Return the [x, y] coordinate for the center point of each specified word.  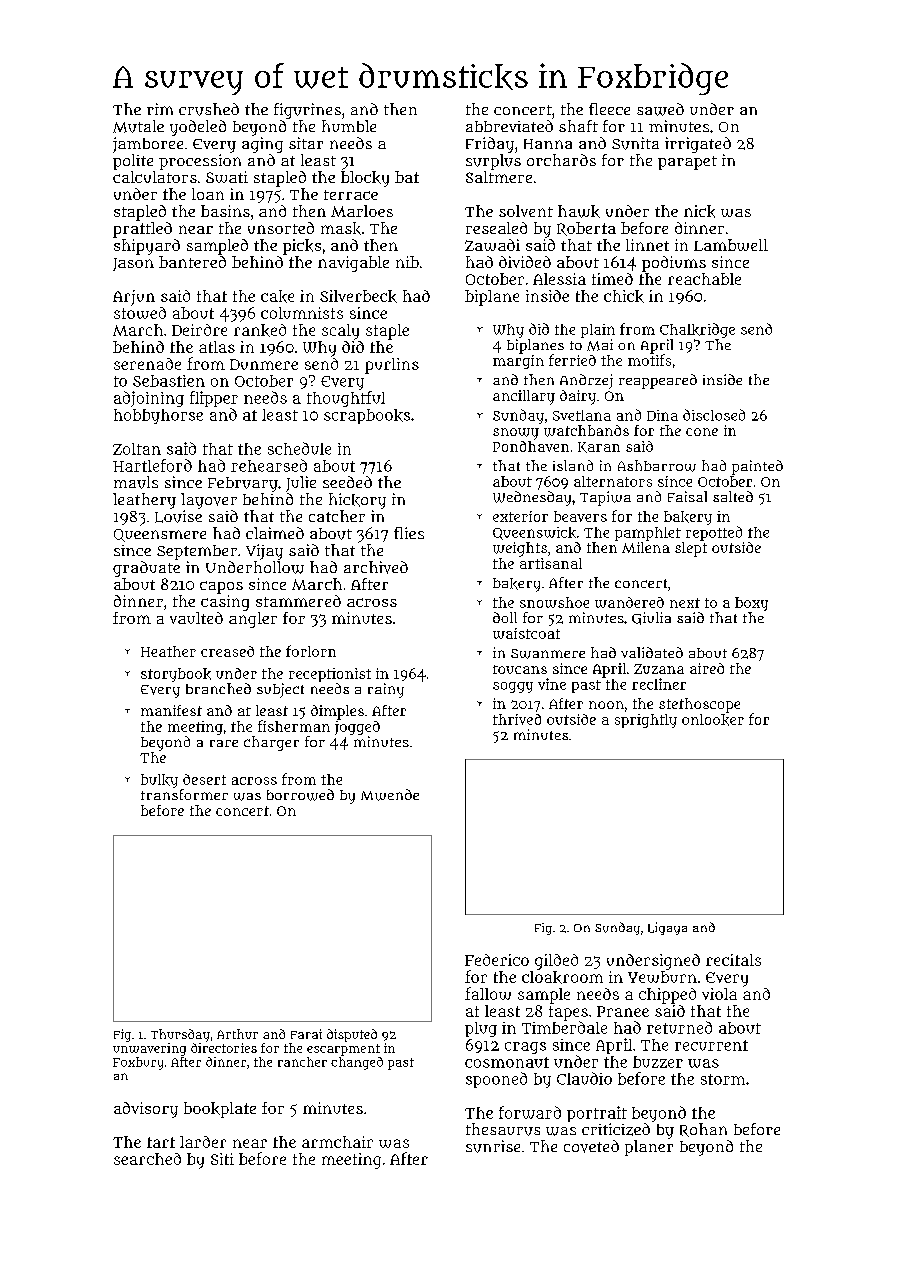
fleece [609, 109]
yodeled [198, 128]
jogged [357, 728]
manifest [171, 710]
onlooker [713, 720]
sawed [660, 109]
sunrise [493, 1146]
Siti [222, 1159]
